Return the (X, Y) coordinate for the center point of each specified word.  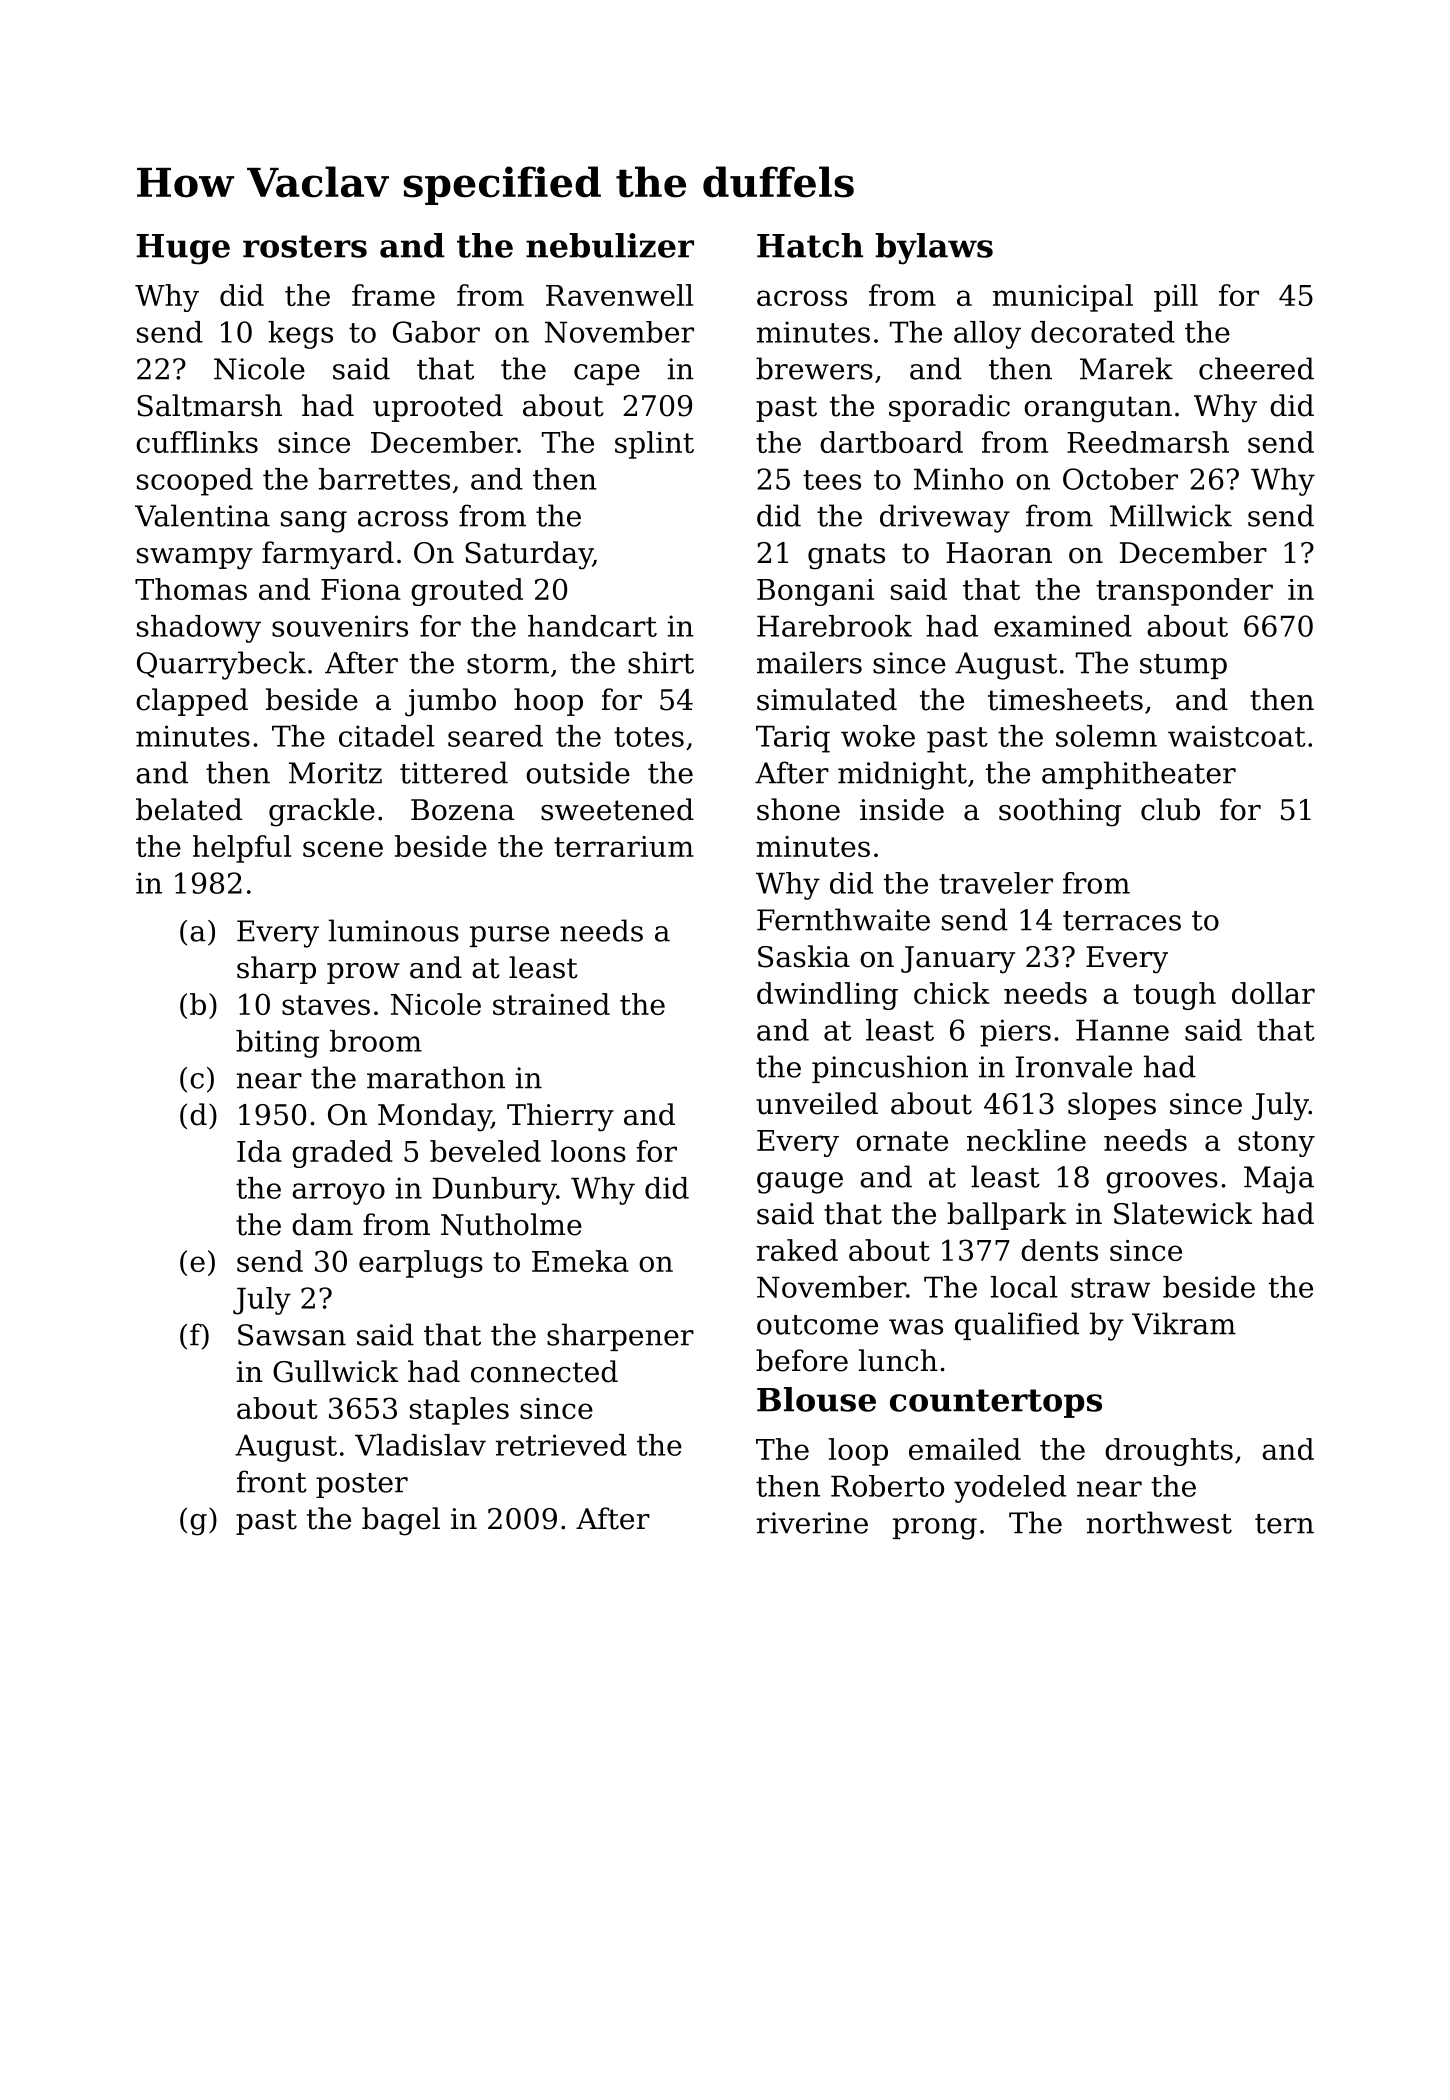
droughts (1169, 1452)
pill (1176, 298)
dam (322, 1224)
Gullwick (335, 1371)
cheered (1256, 368)
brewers (814, 368)
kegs (300, 335)
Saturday (529, 555)
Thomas (191, 589)
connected (544, 1371)
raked (797, 1250)
